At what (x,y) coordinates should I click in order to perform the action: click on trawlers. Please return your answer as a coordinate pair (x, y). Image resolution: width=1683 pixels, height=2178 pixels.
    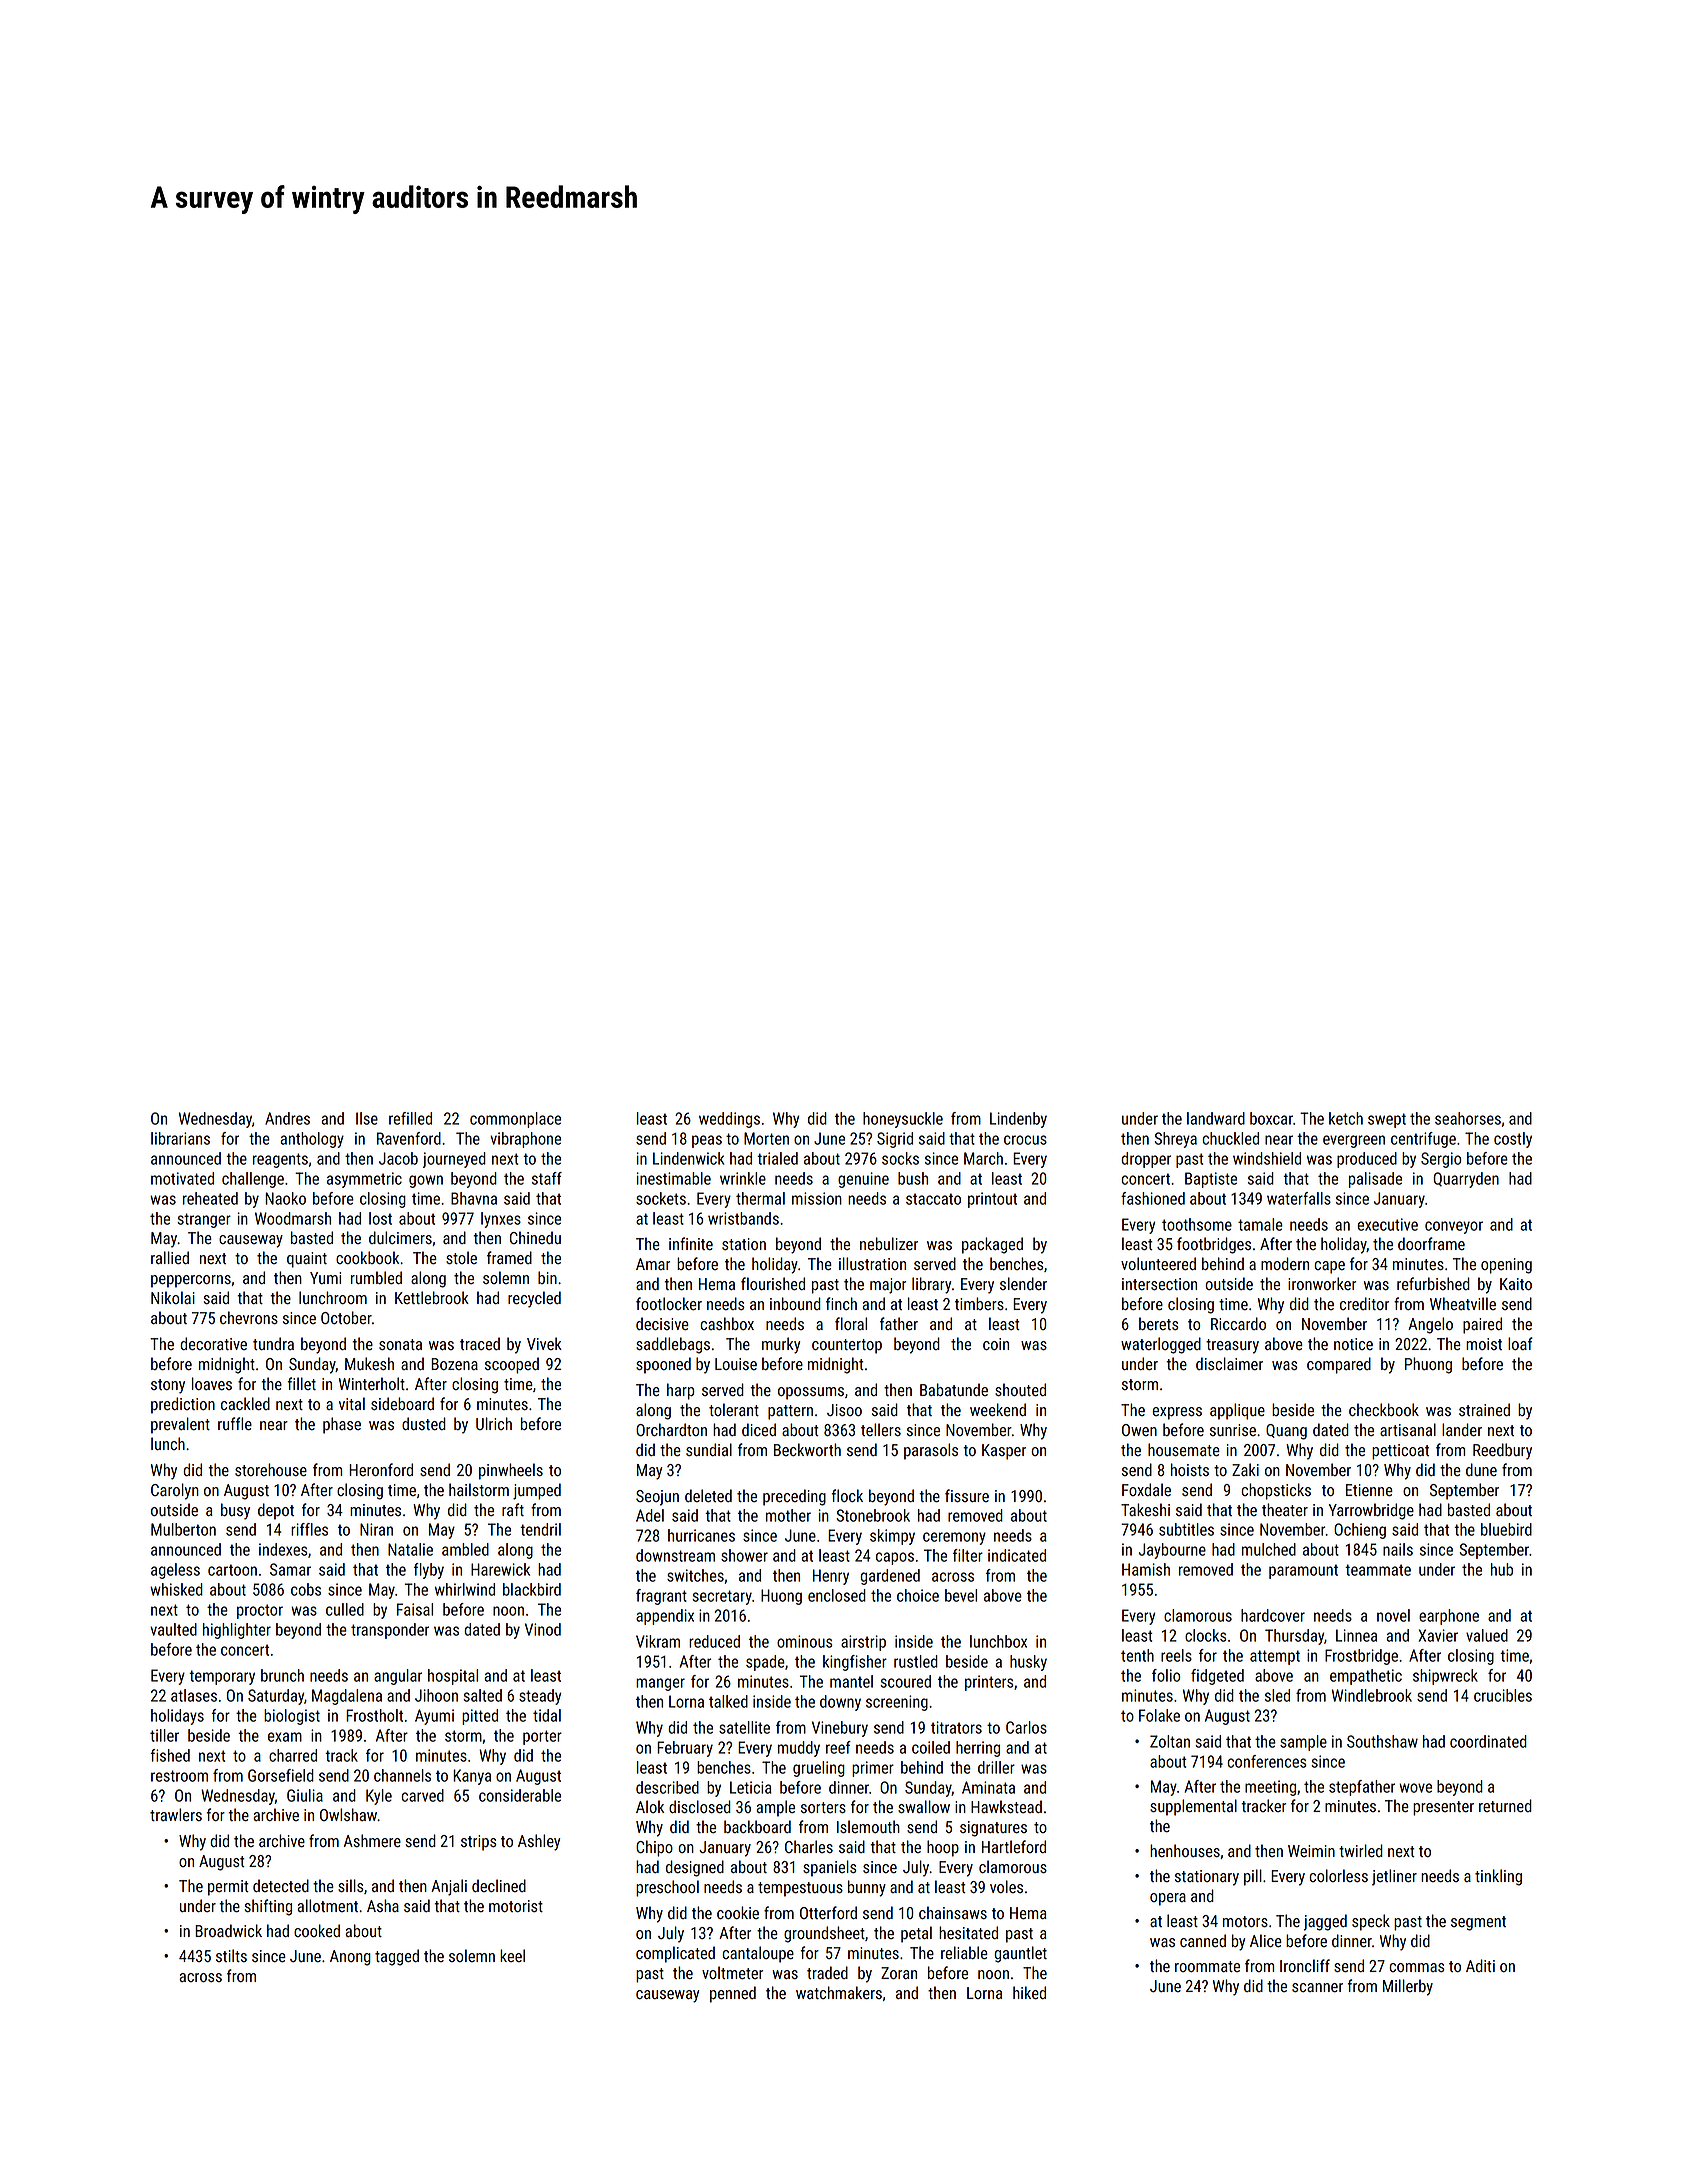
    Looking at the image, I should click on (176, 1815).
